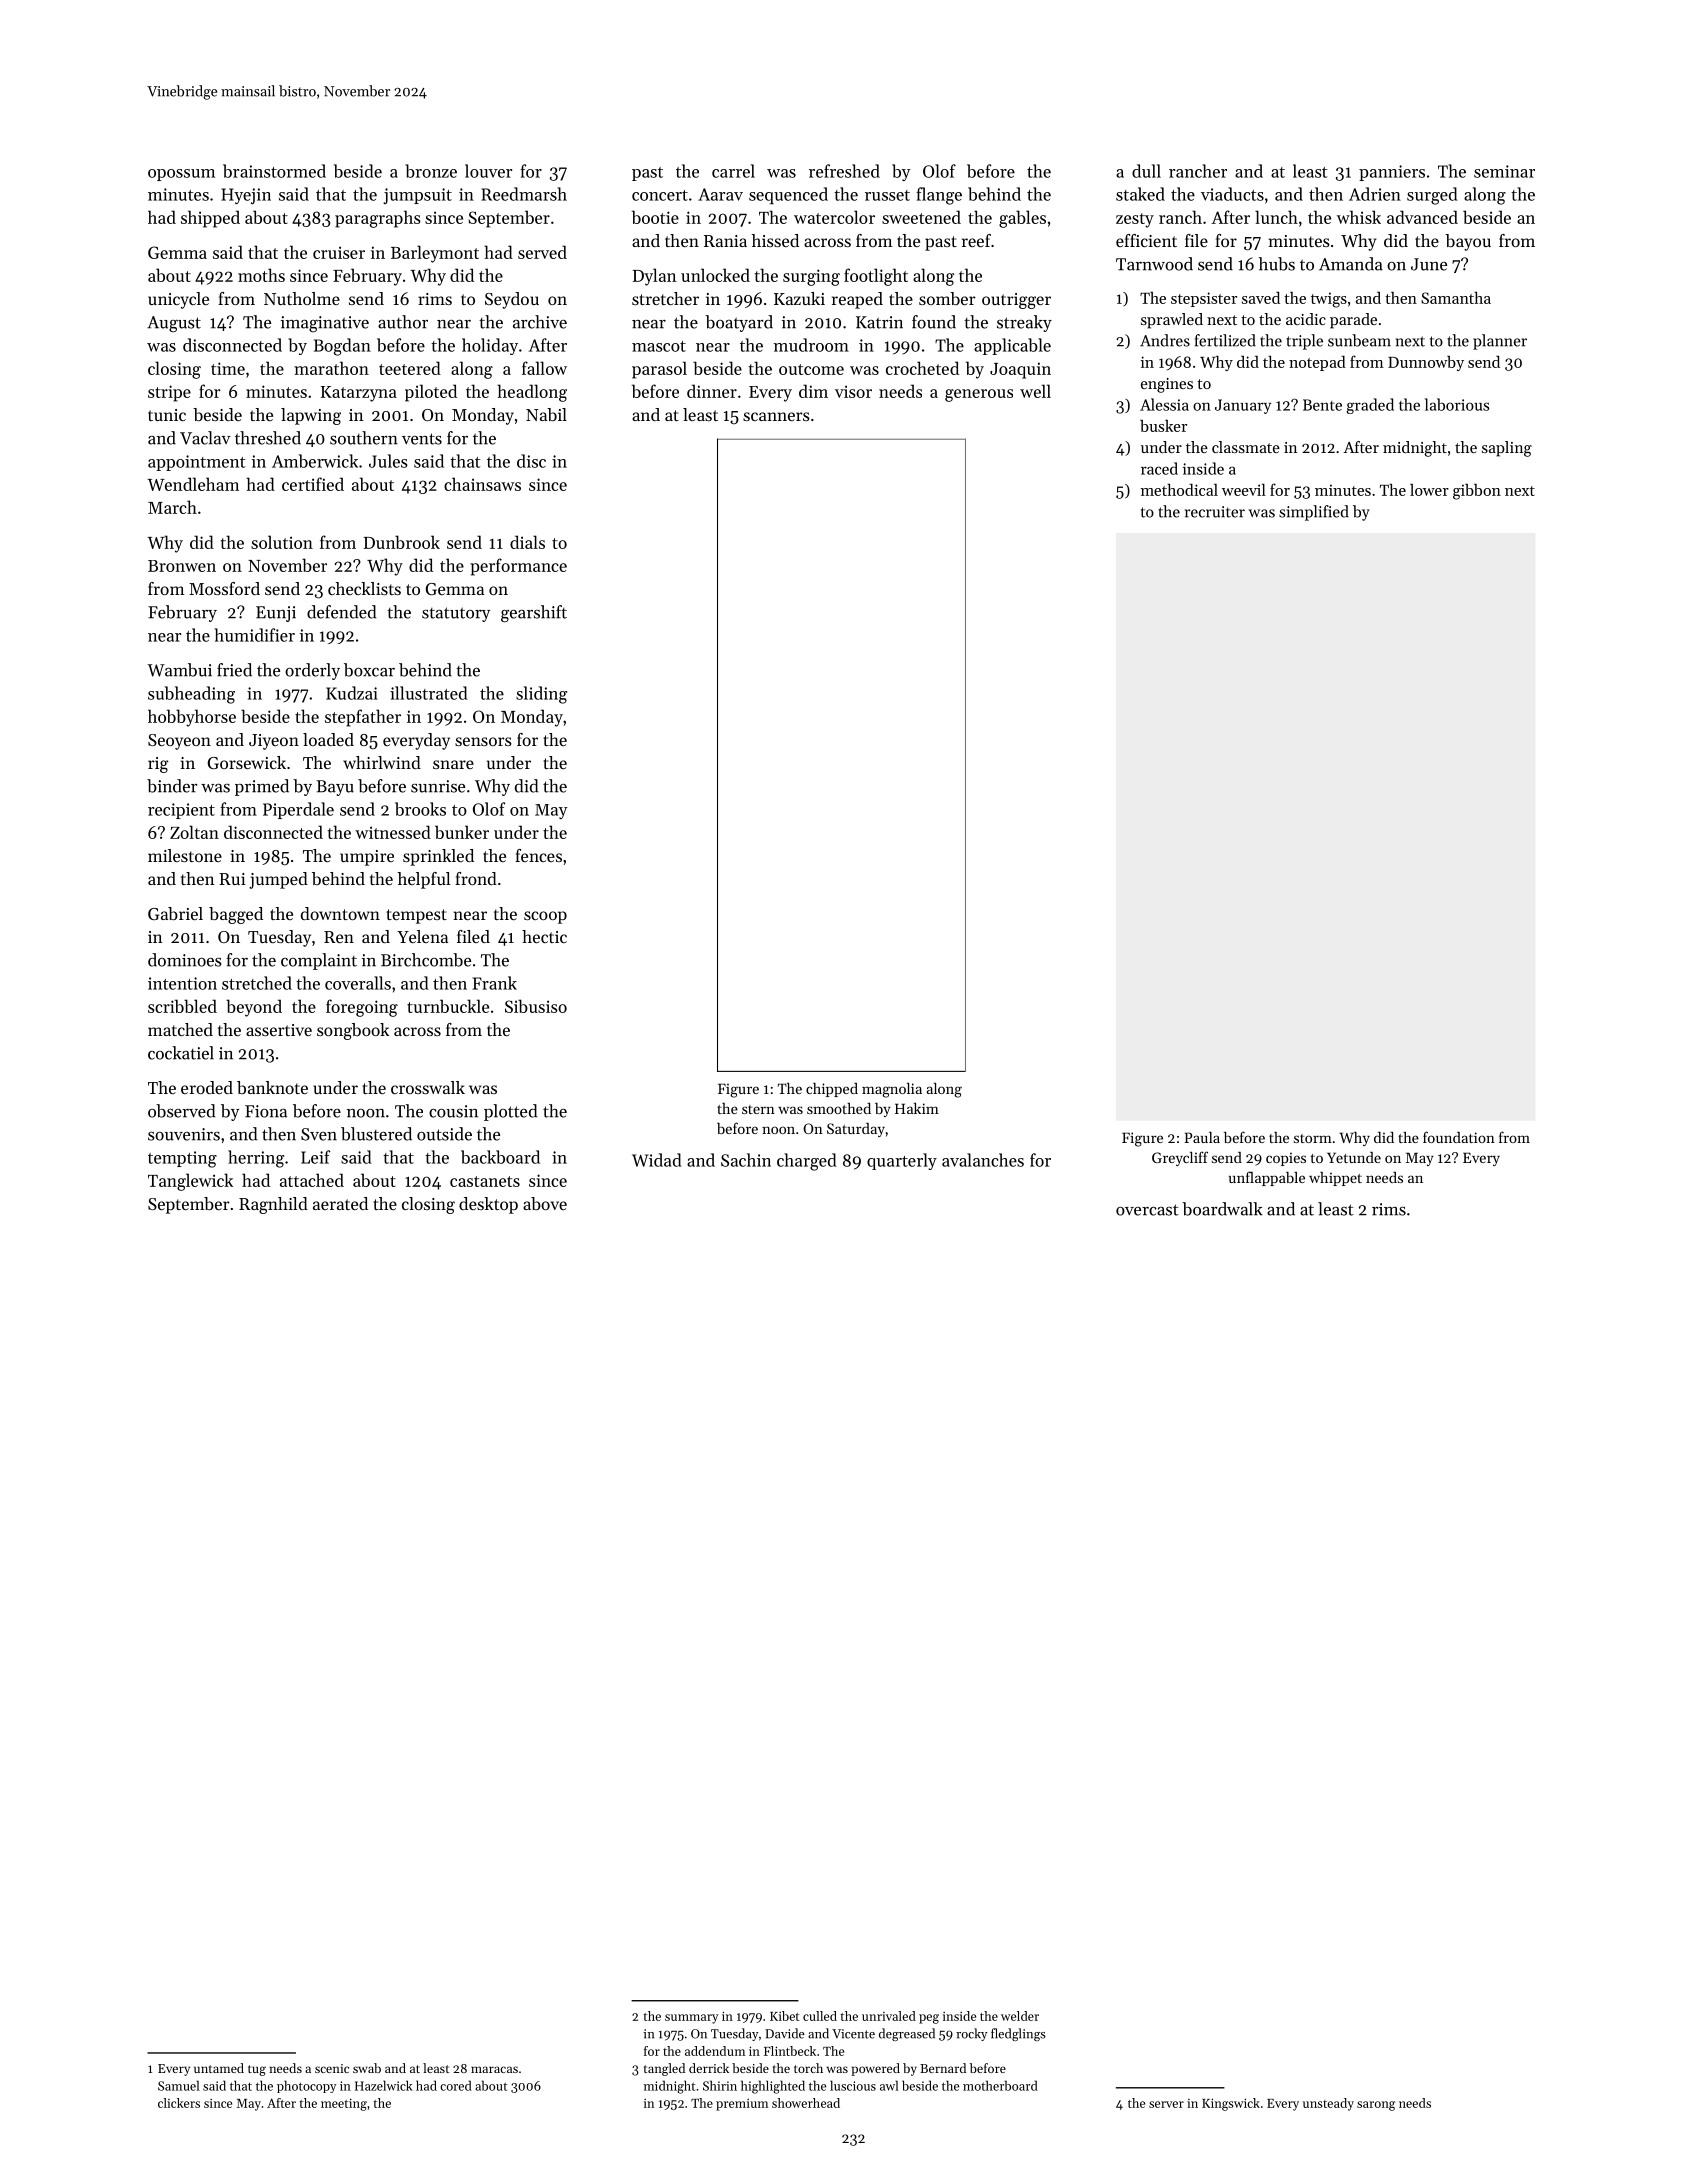  I want to click on aerated, so click(340, 1203).
